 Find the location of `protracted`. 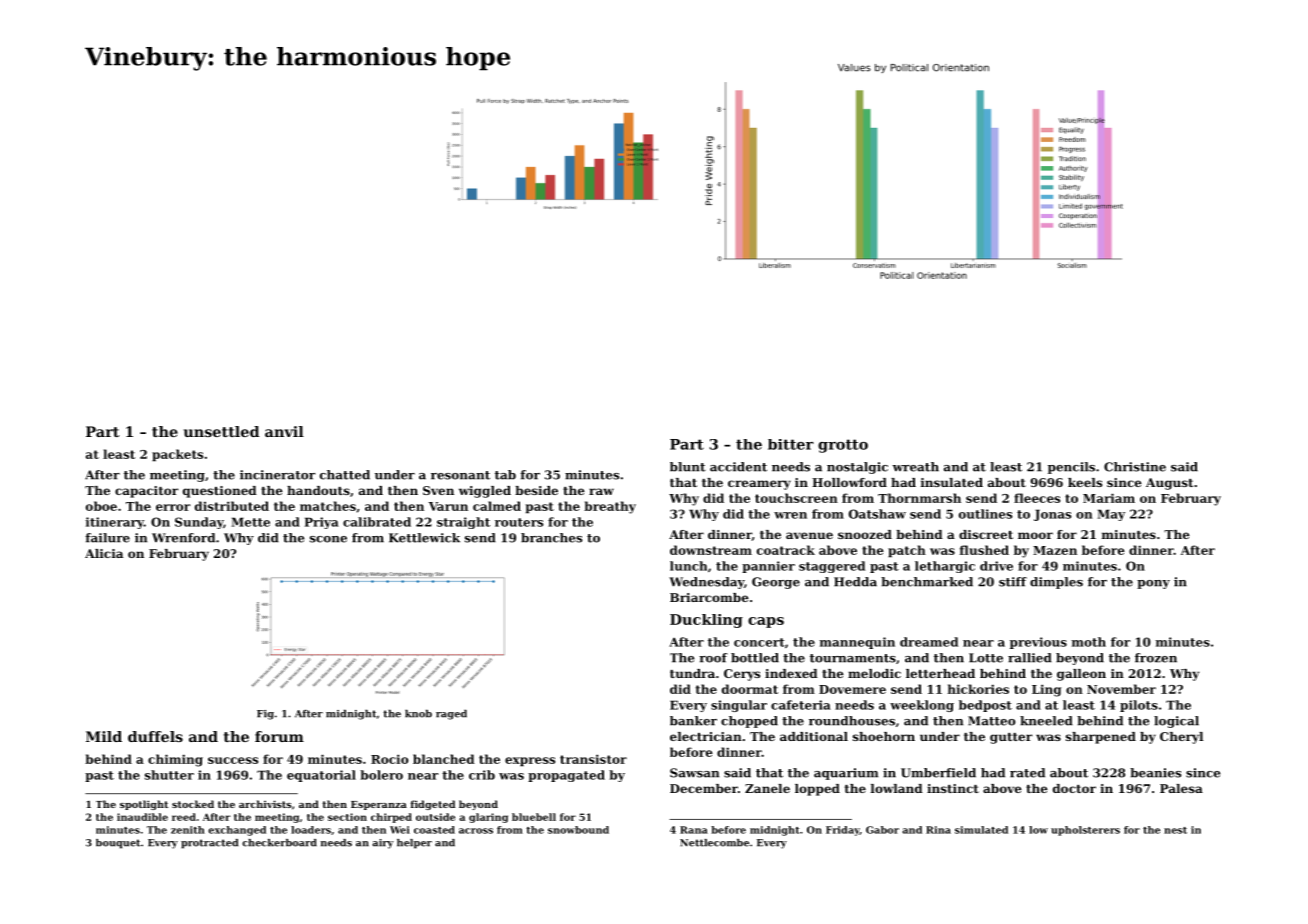

protracted is located at coordinates (209, 844).
